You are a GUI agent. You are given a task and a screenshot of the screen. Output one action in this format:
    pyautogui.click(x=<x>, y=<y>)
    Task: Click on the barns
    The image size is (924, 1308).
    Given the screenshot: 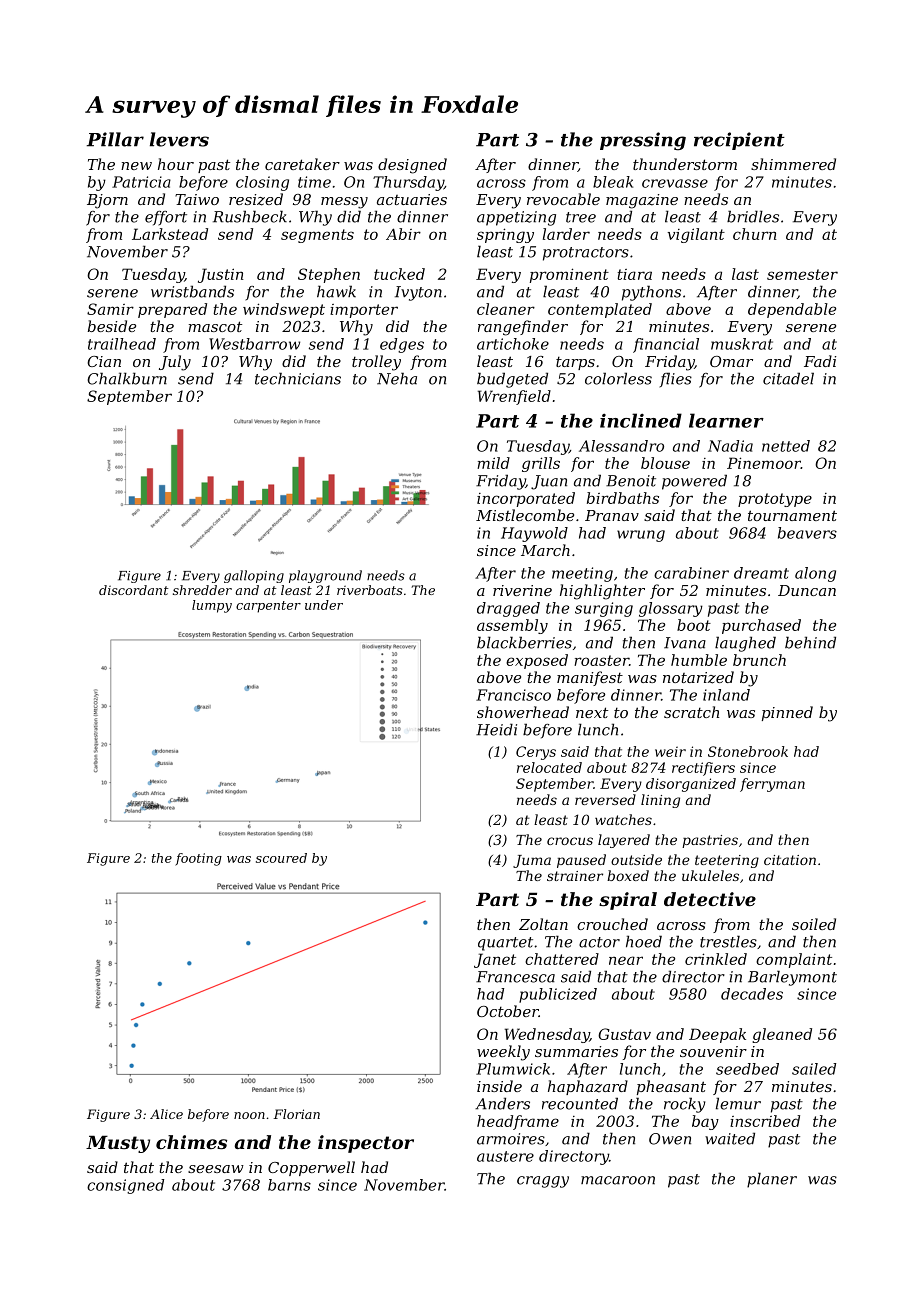 What is the action you would take?
    pyautogui.click(x=289, y=1185)
